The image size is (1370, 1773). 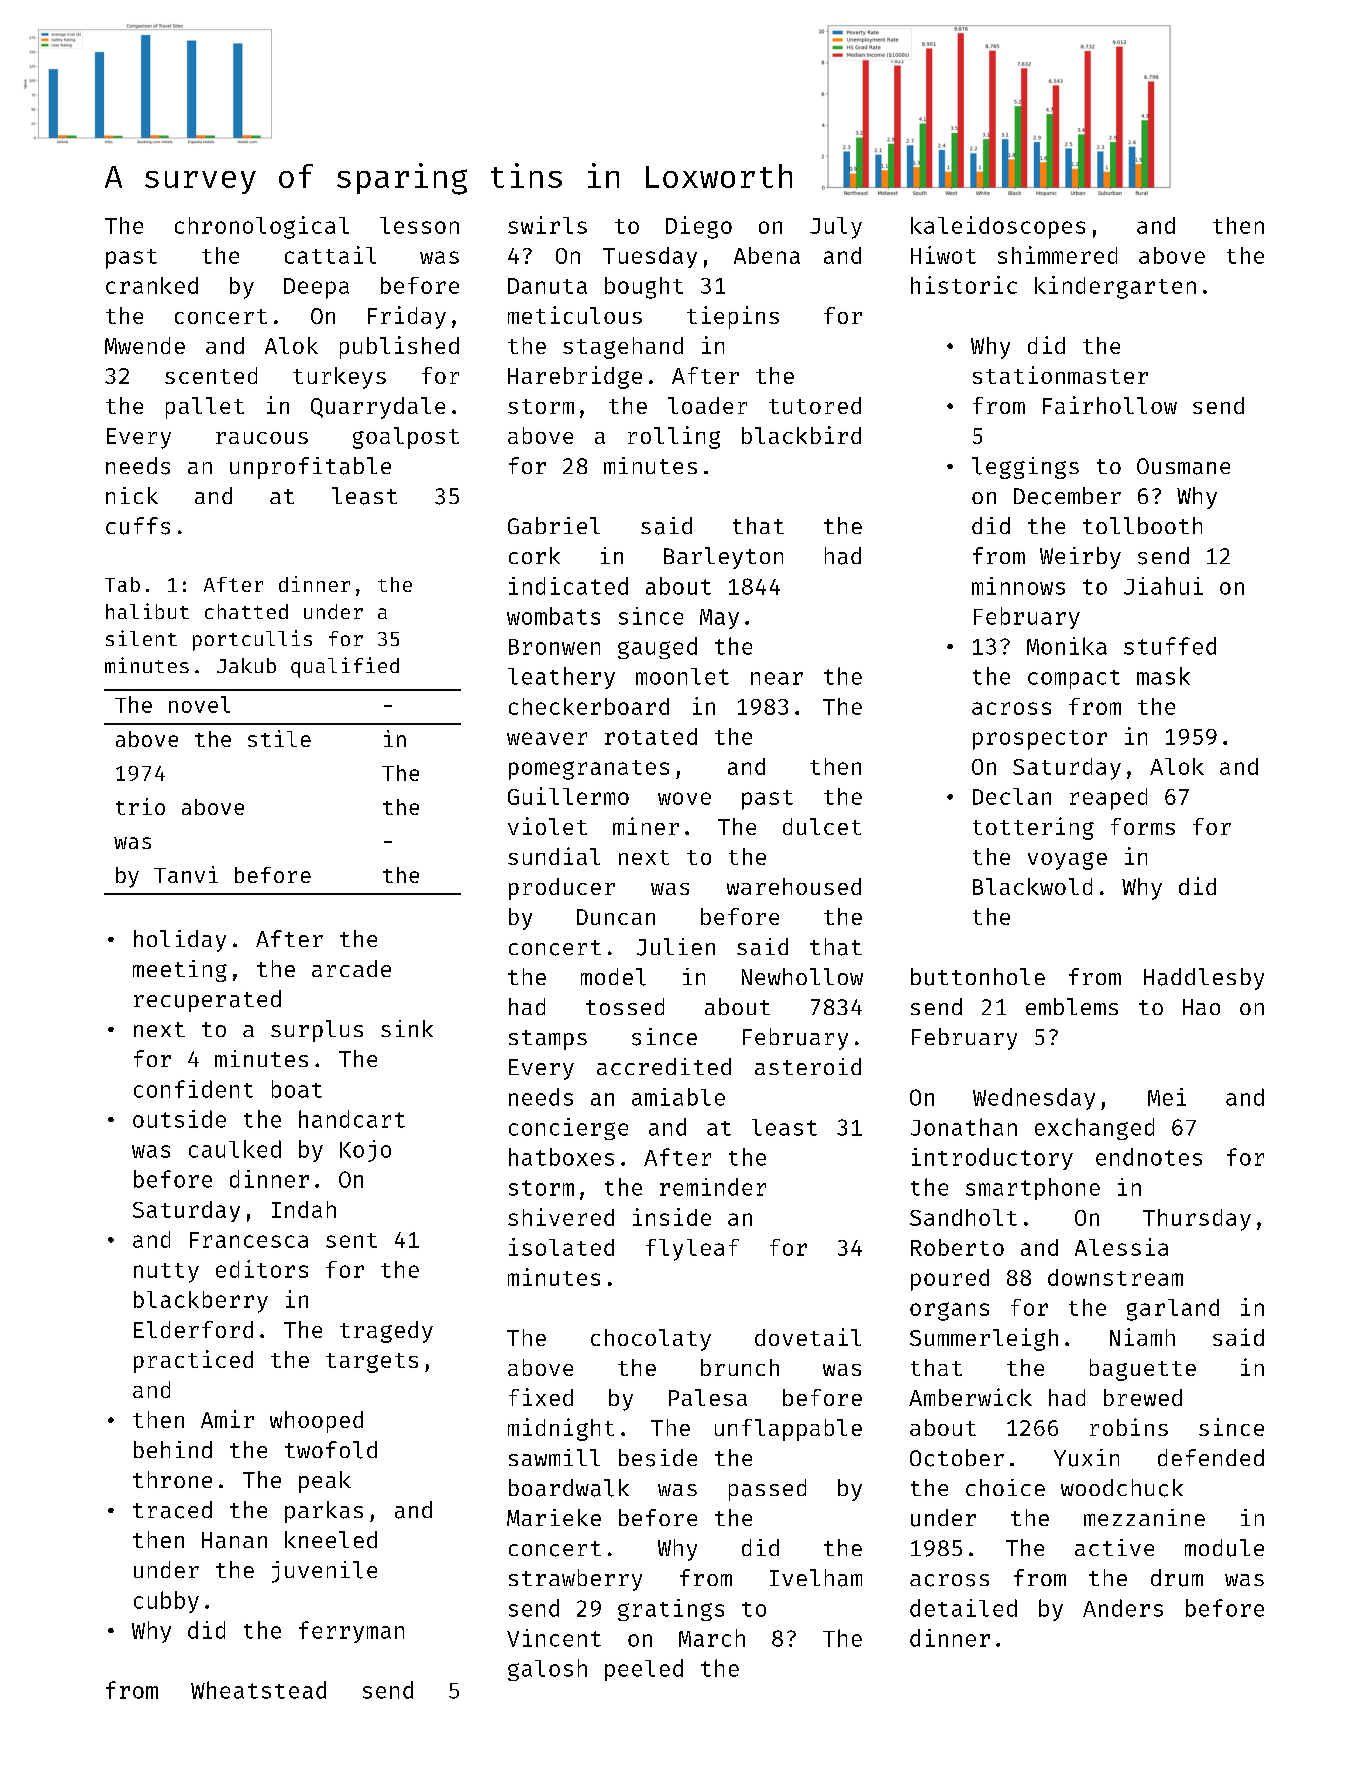 What do you see at coordinates (166, 1273) in the screenshot?
I see `nutty` at bounding box center [166, 1273].
